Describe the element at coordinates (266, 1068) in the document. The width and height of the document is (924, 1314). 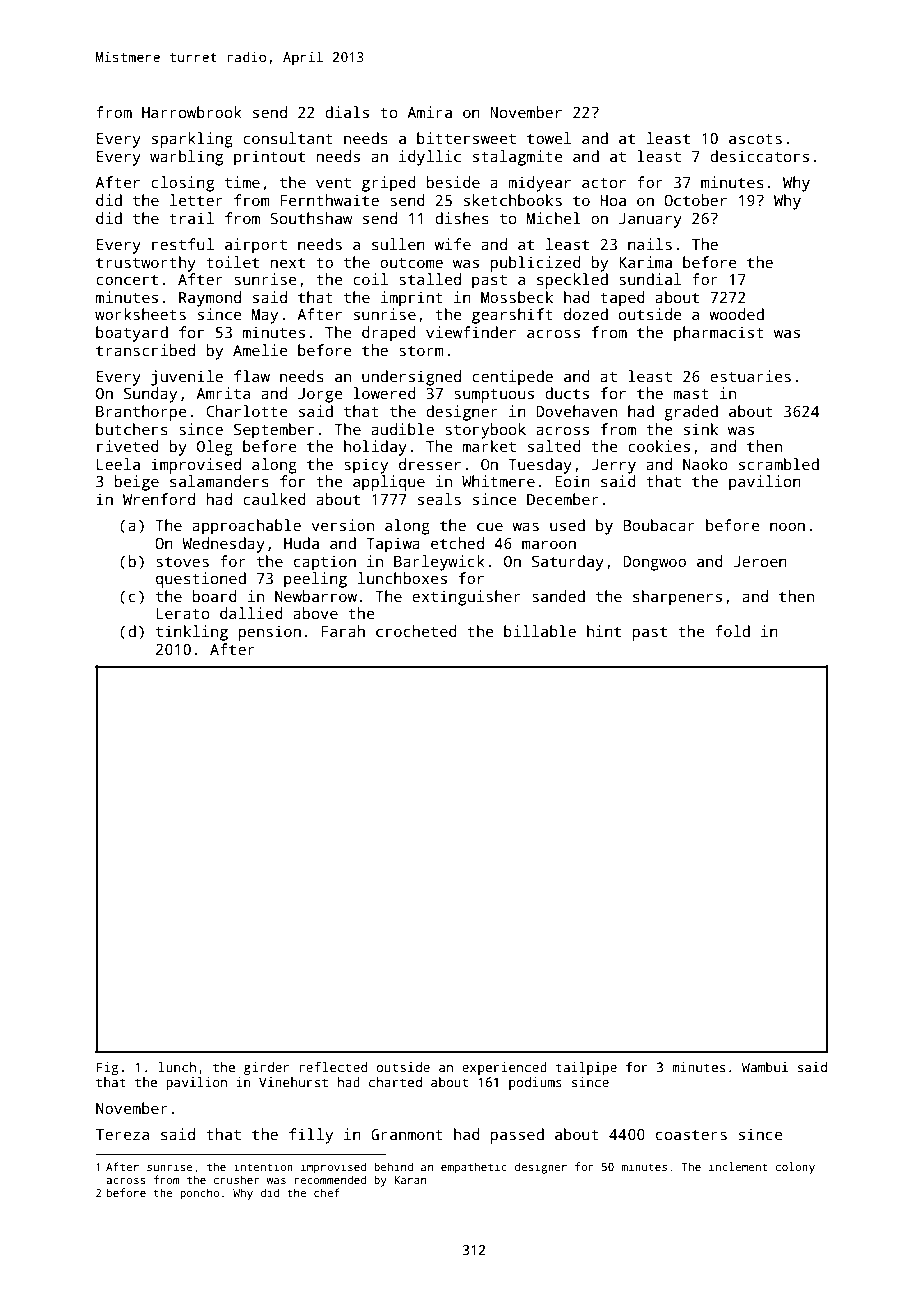
I see `girder` at that location.
